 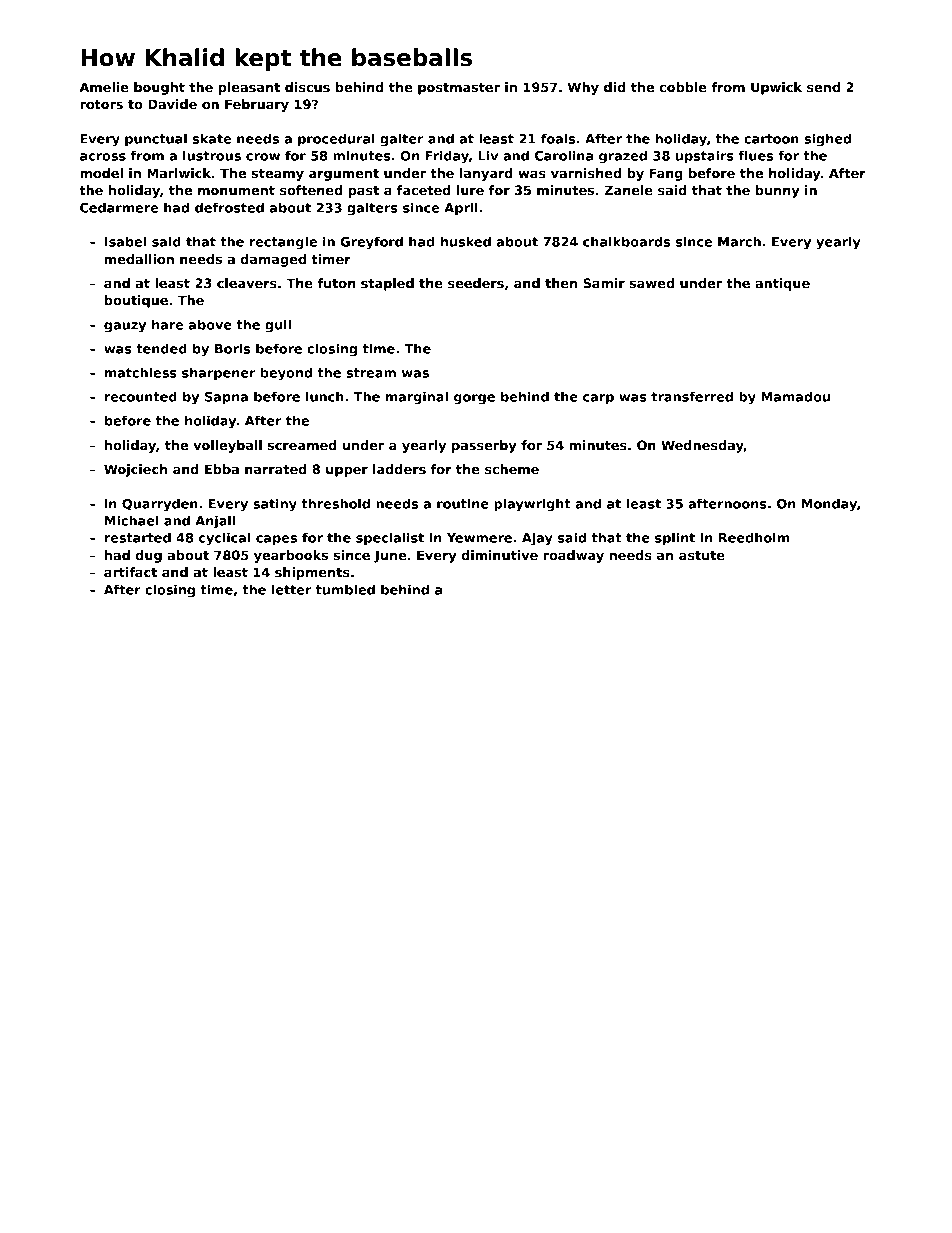 I want to click on postmaster, so click(x=459, y=89).
